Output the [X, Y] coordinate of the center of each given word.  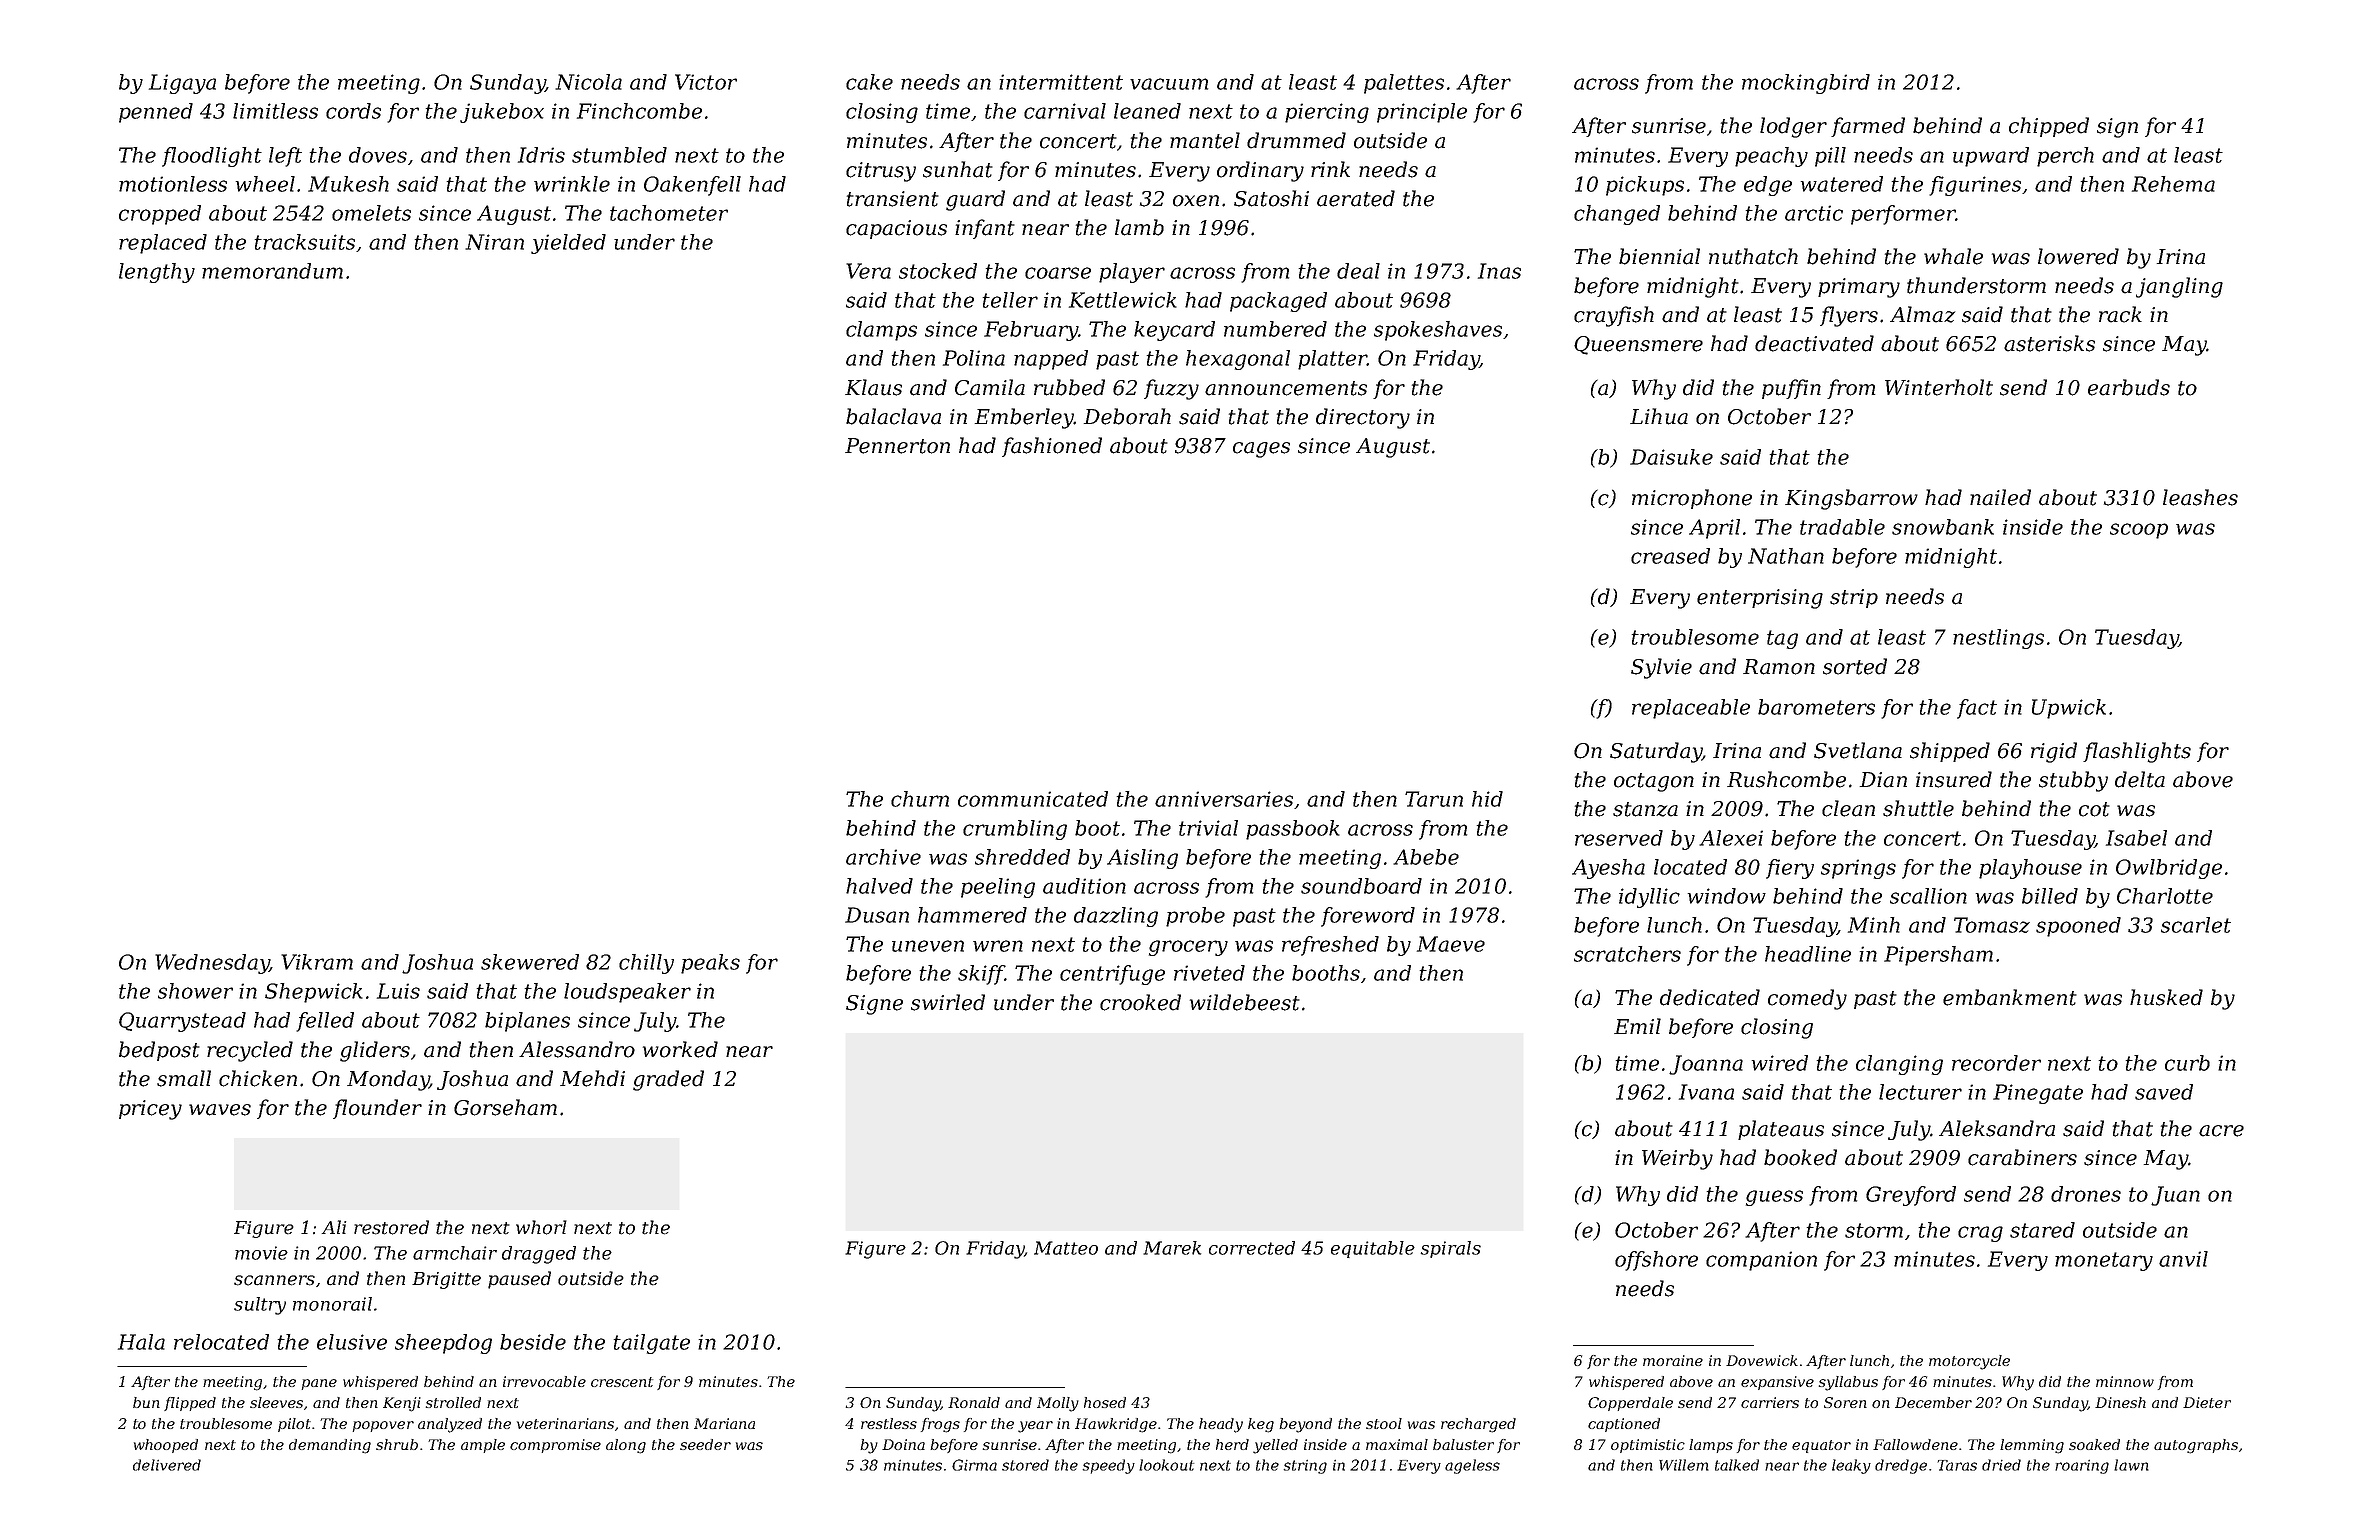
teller [1010, 300]
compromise [555, 1446]
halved [879, 886]
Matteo [1066, 1248]
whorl [541, 1227]
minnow [2125, 1381]
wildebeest [1245, 1002]
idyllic [1649, 898]
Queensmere [1638, 345]
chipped [2049, 127]
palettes [1404, 84]
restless [889, 1423]
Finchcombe [639, 111]
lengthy [157, 273]
